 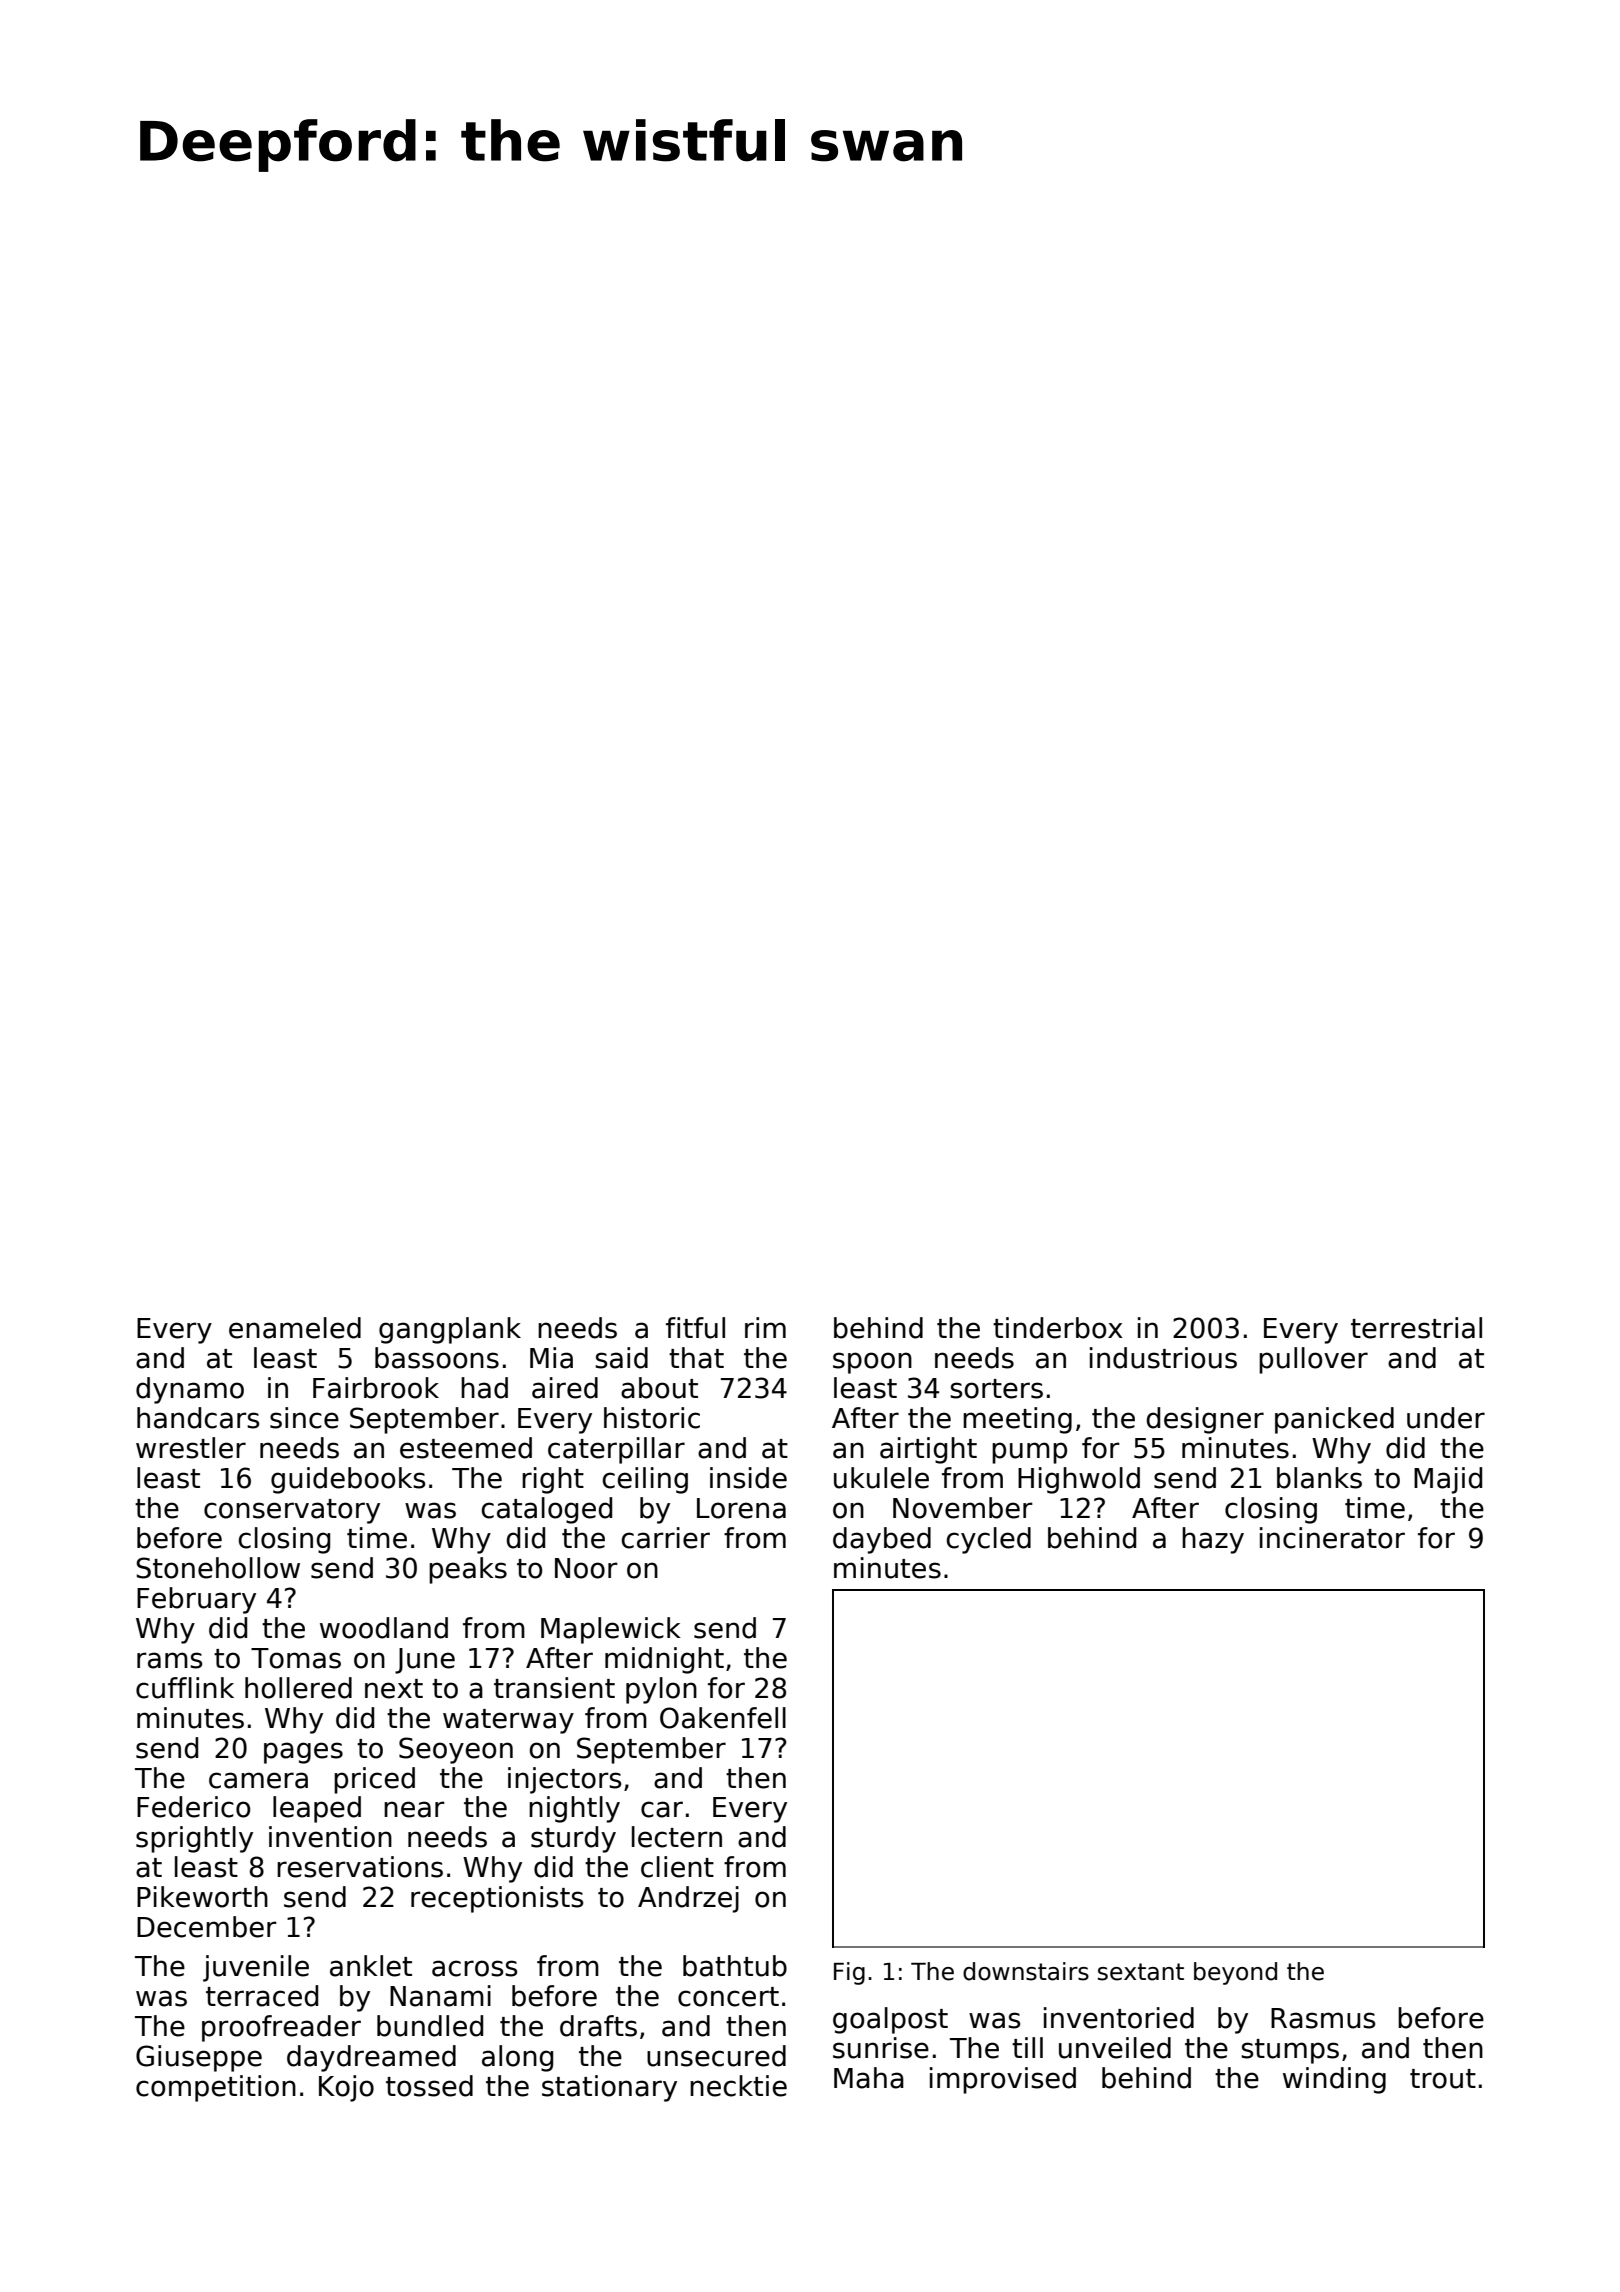 I want to click on Kojo, so click(x=346, y=2088).
